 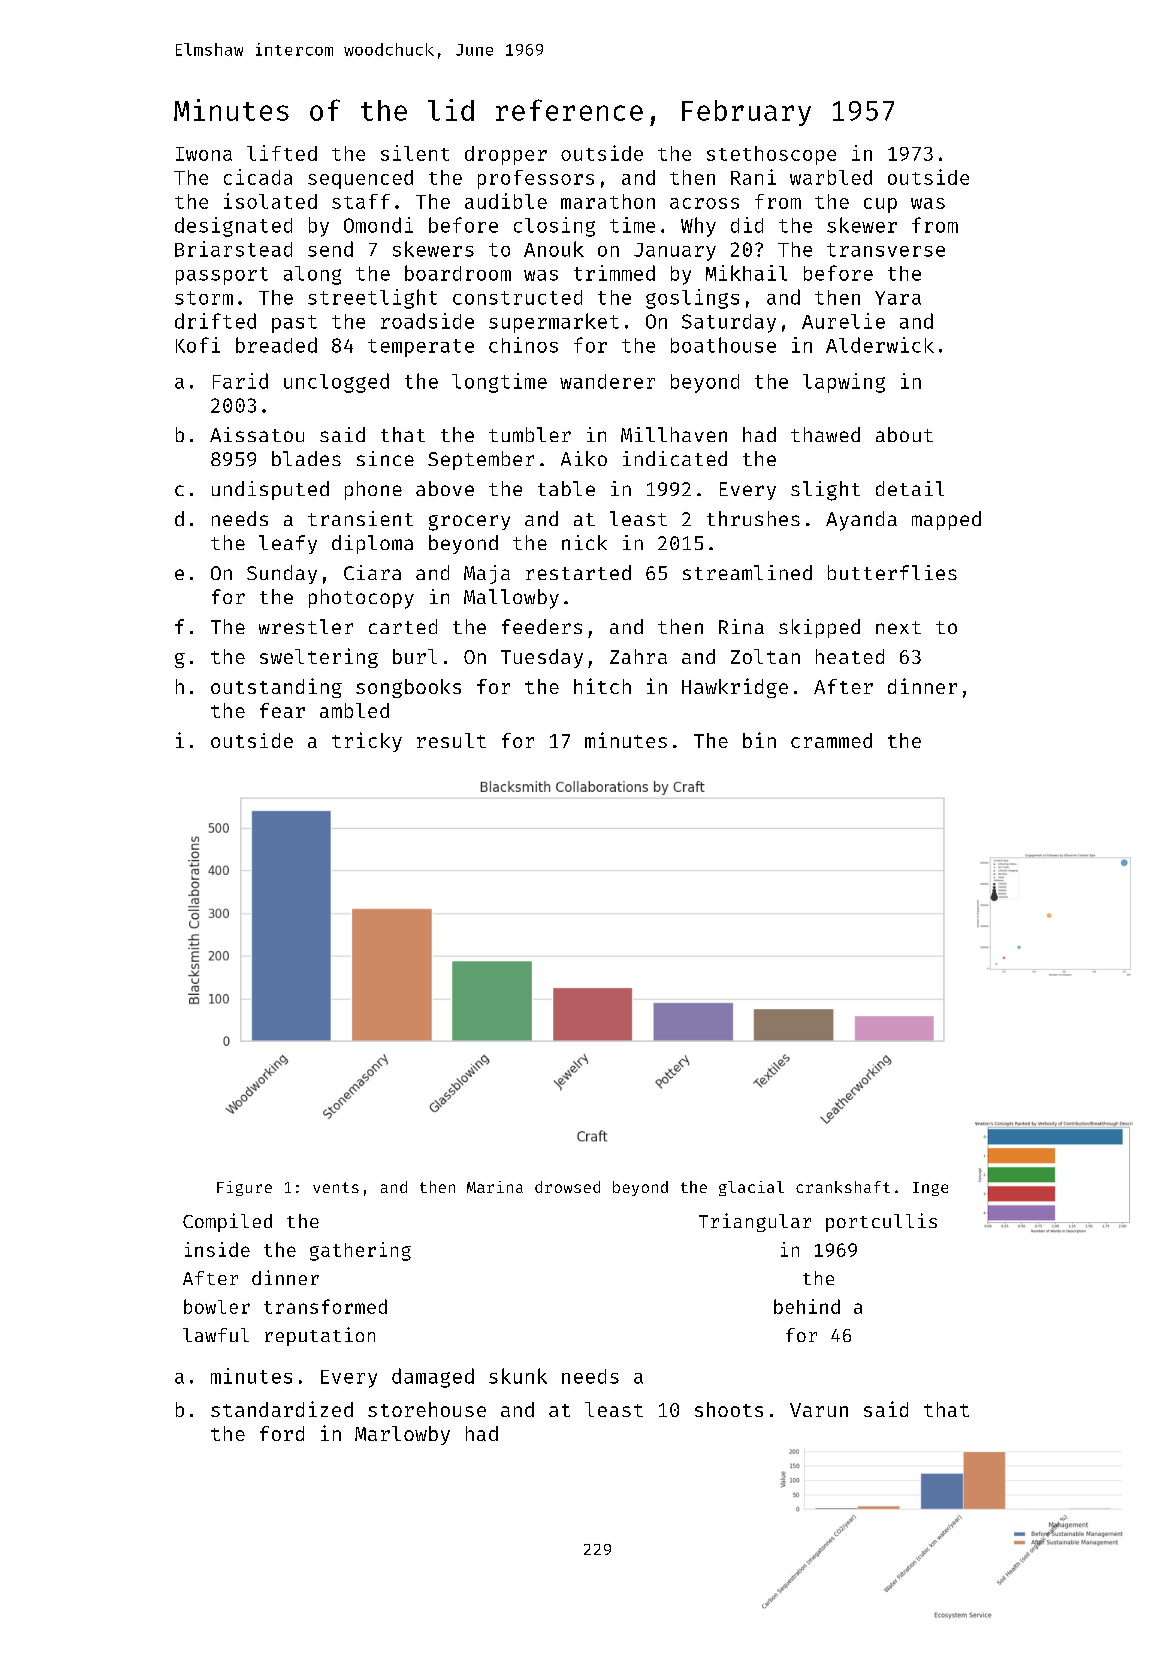 I want to click on drowsed, so click(x=567, y=1187).
